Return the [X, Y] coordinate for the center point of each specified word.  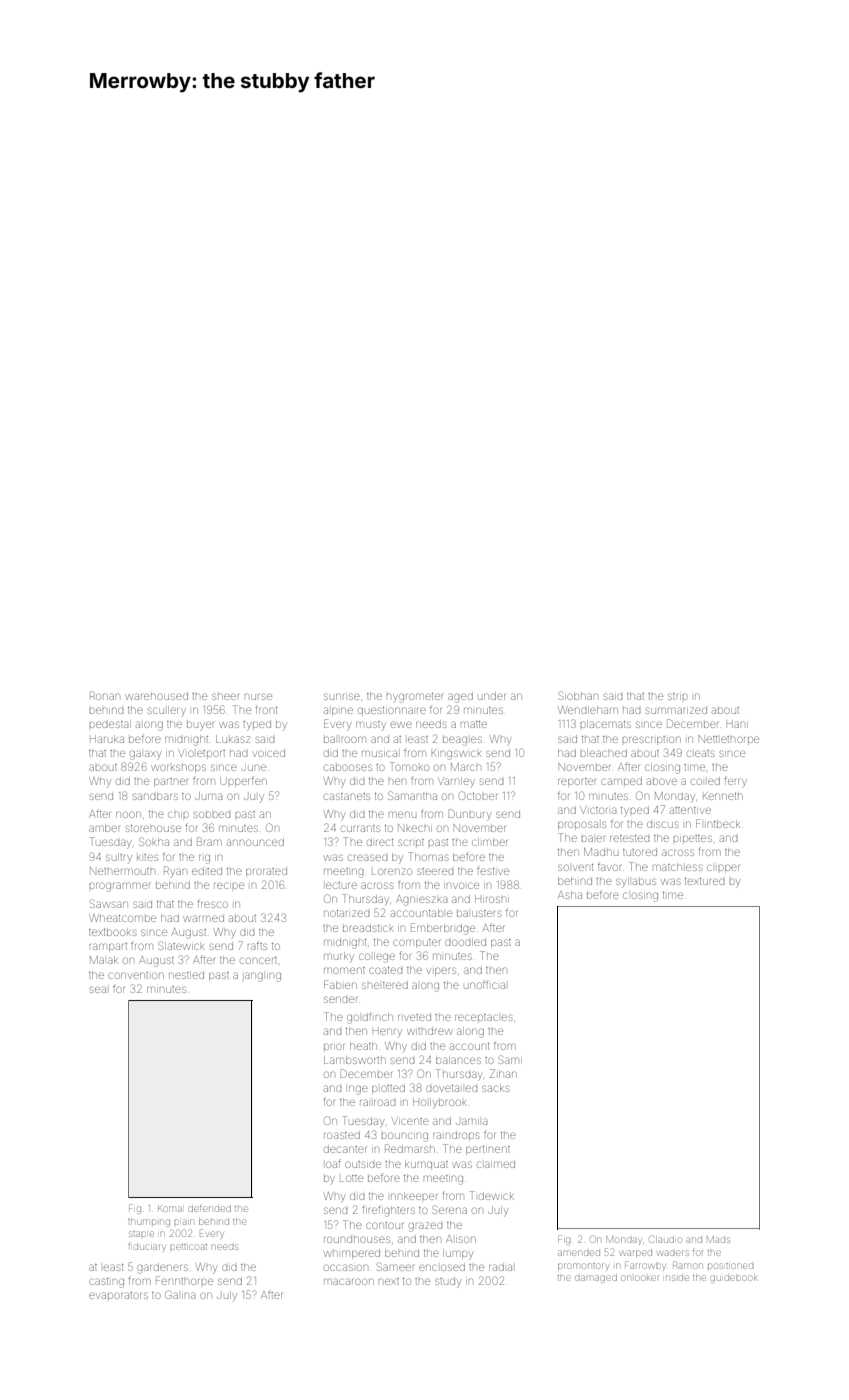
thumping [149, 1223]
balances [458, 1060]
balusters [479, 913]
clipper [723, 868]
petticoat [188, 1247]
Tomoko [409, 766]
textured [705, 881]
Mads [718, 1239]
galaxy [145, 755]
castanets [347, 796]
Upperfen [243, 781]
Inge [358, 1090]
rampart [108, 947]
